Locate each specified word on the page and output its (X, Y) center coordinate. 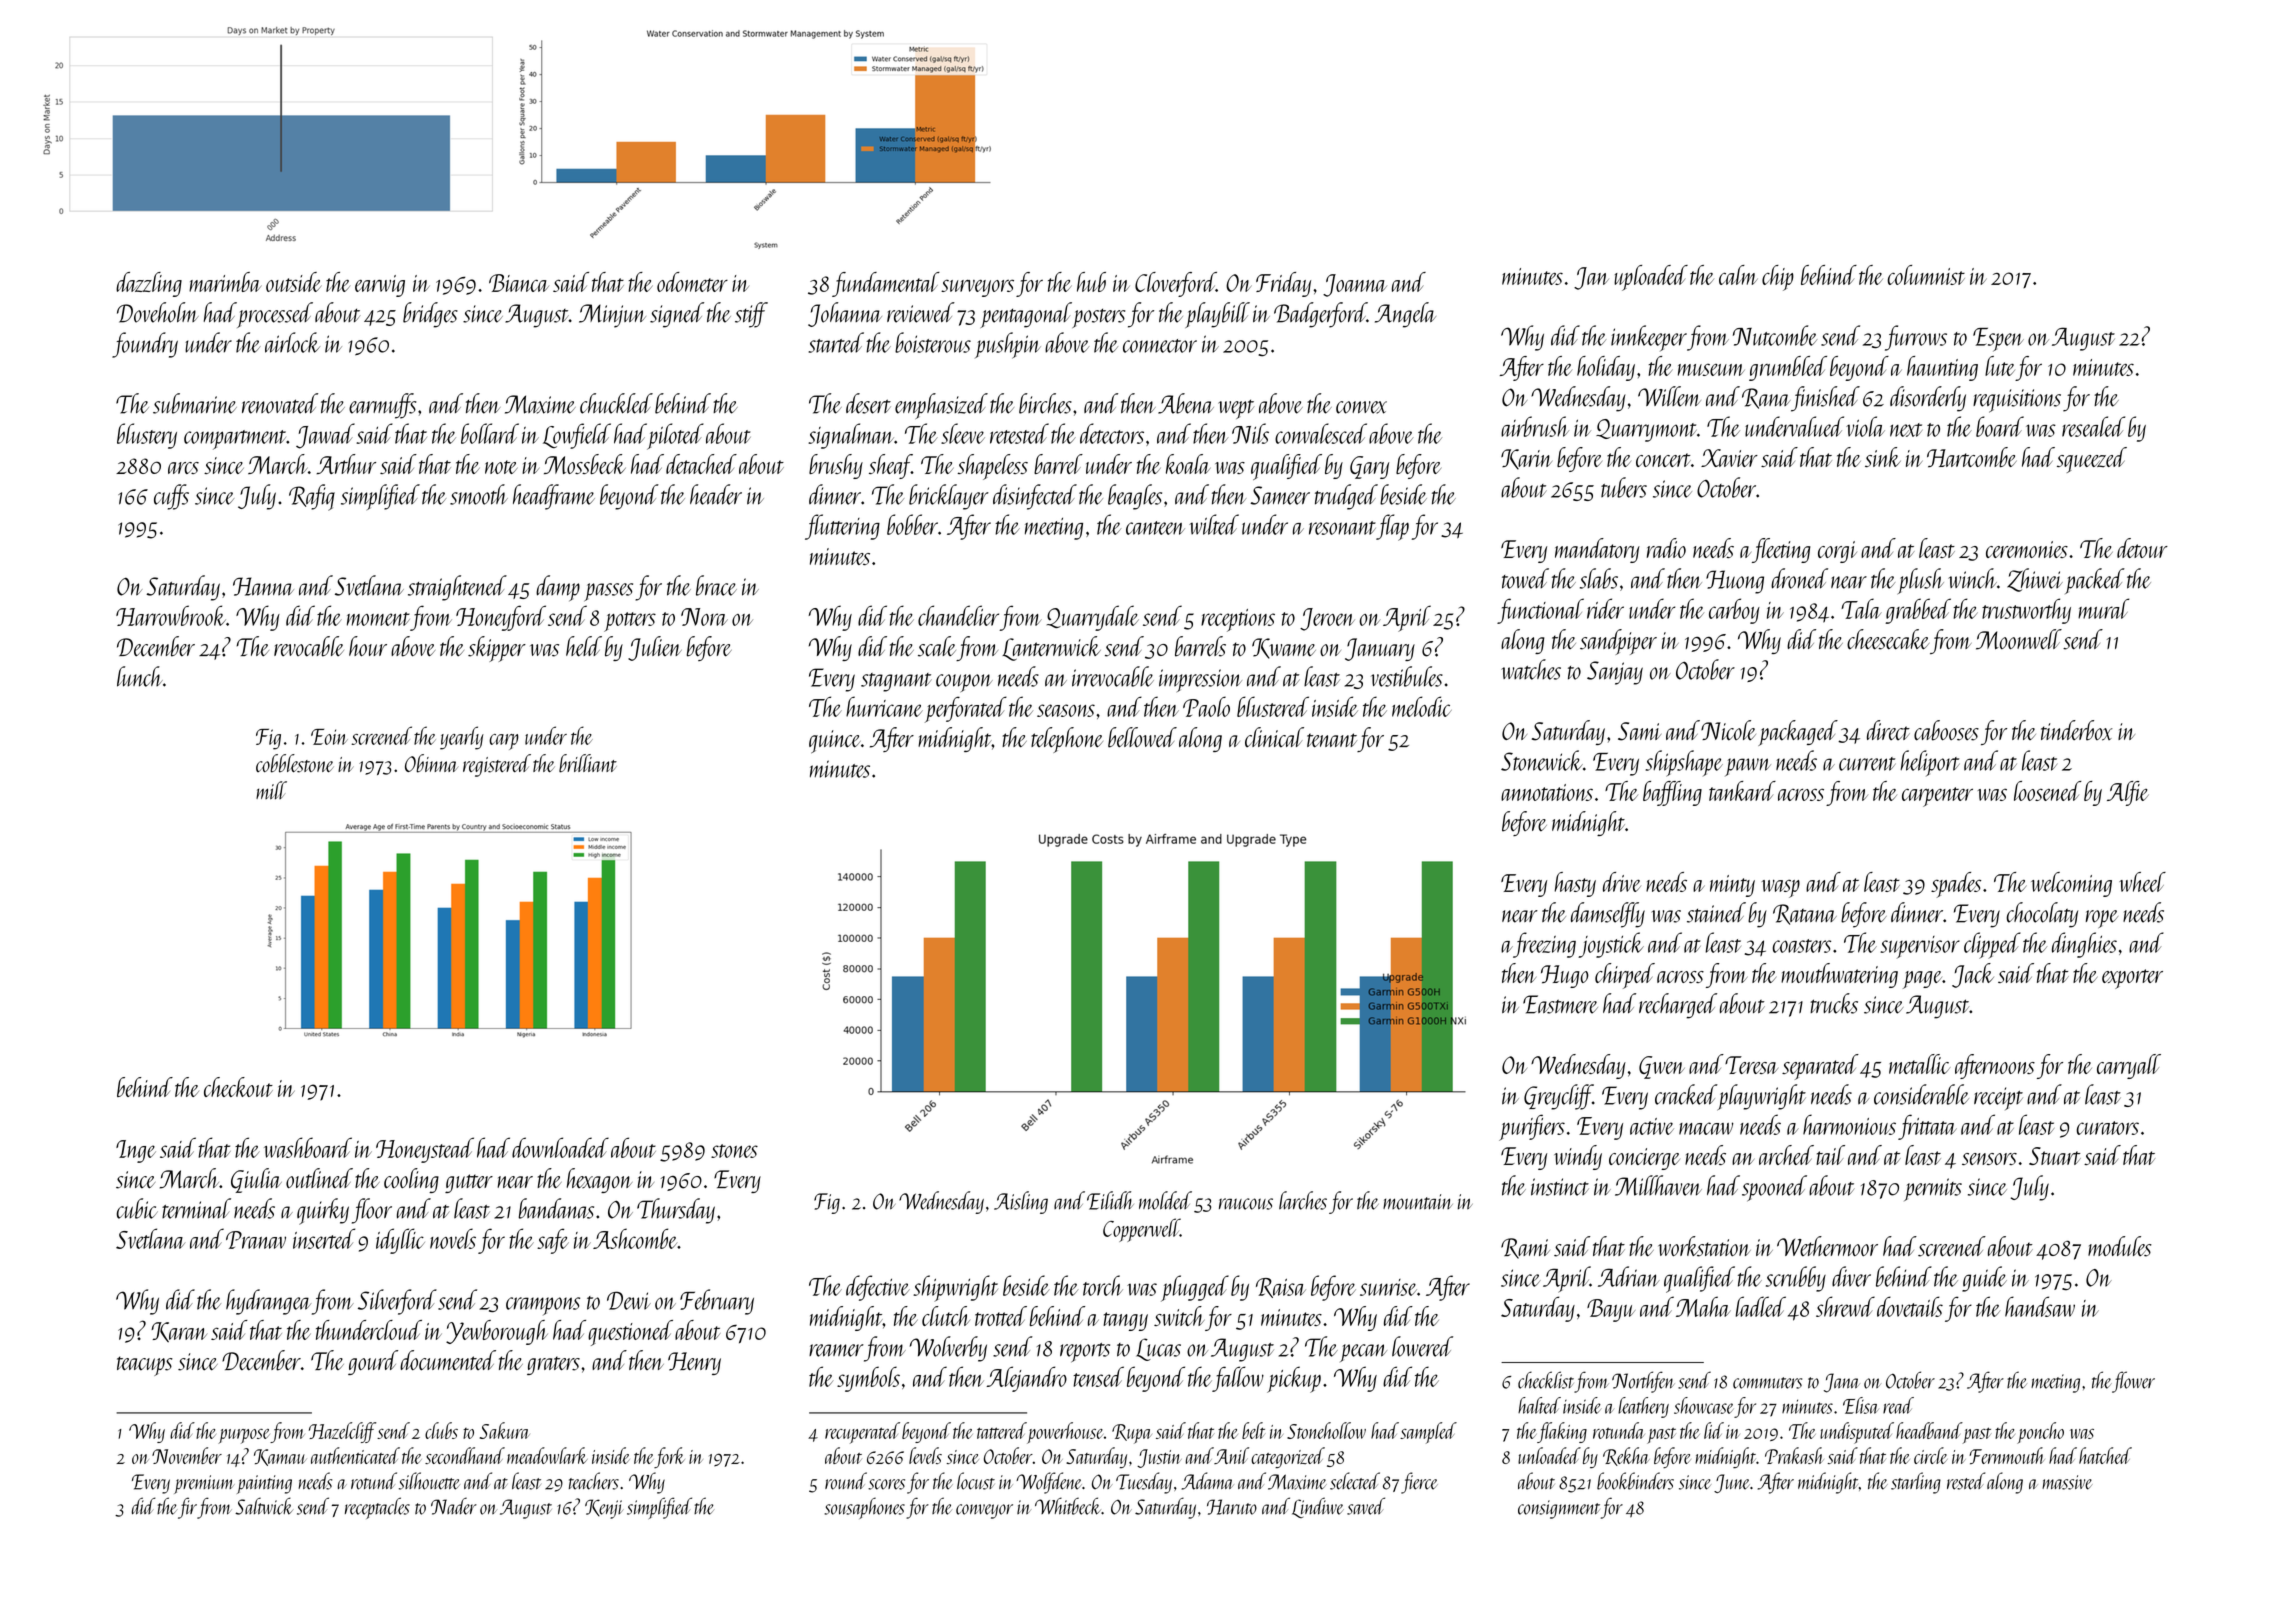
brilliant (588, 763)
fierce (1419, 1483)
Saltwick (264, 1506)
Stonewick (1542, 760)
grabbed (1918, 611)
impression (1200, 680)
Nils (1250, 433)
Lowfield (577, 436)
